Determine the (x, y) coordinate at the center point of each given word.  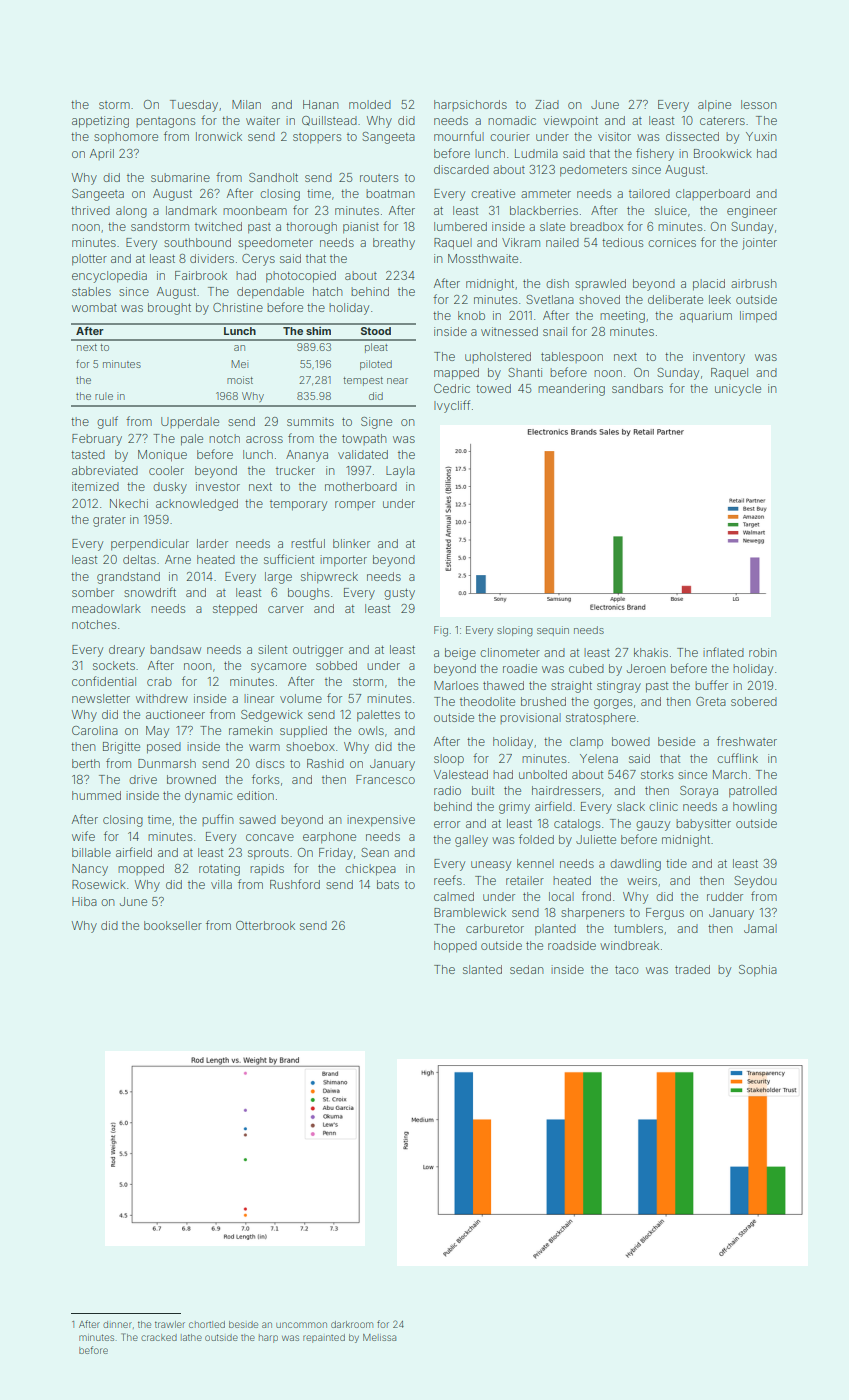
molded (370, 104)
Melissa (379, 1337)
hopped (455, 947)
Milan (246, 104)
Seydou (755, 882)
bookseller (173, 925)
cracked (159, 1337)
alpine (714, 106)
